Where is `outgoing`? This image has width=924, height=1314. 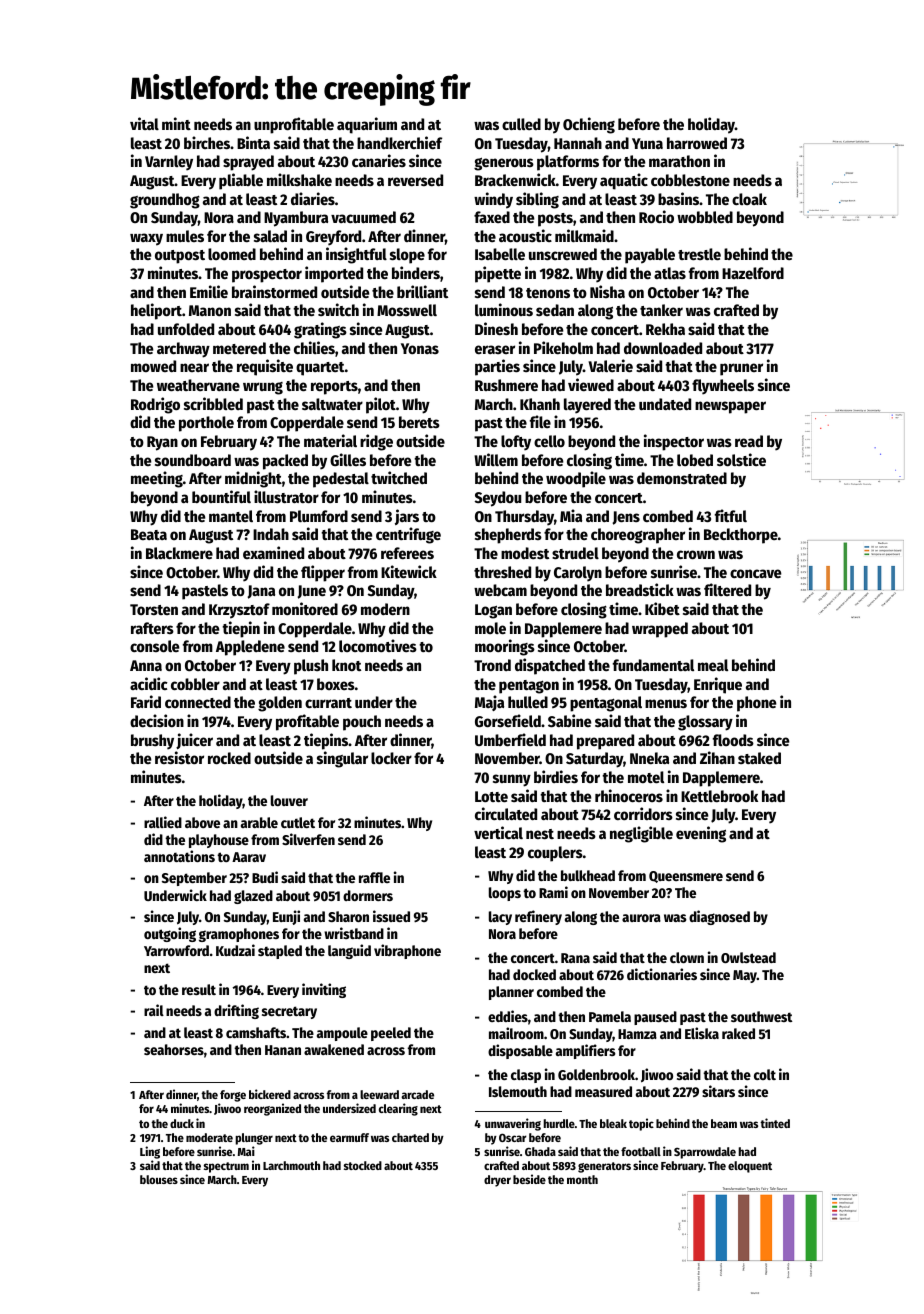
outgoing is located at coordinates (170, 934).
